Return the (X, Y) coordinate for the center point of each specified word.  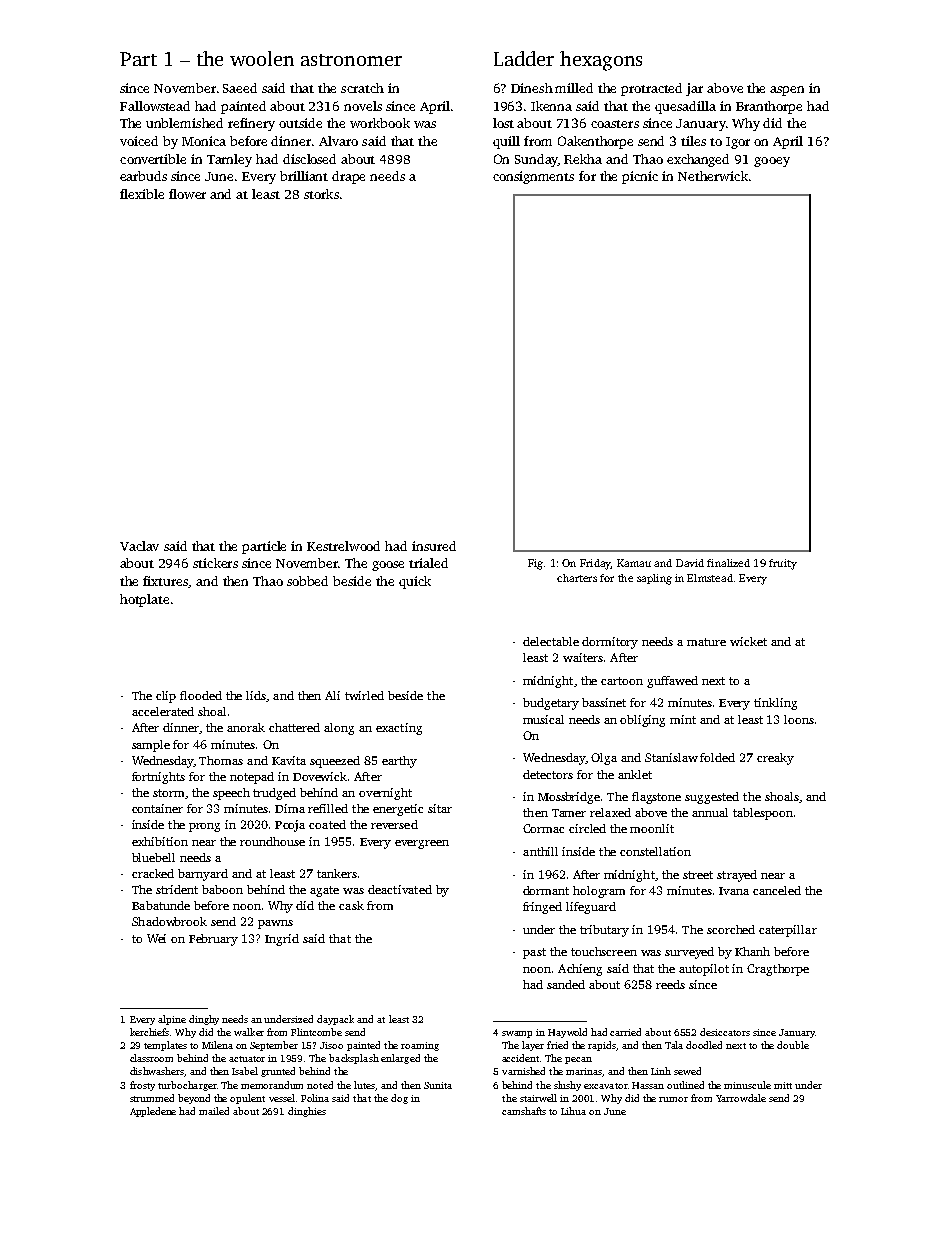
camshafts (524, 1111)
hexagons (601, 61)
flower (187, 194)
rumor (673, 1099)
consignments (533, 177)
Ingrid (282, 940)
